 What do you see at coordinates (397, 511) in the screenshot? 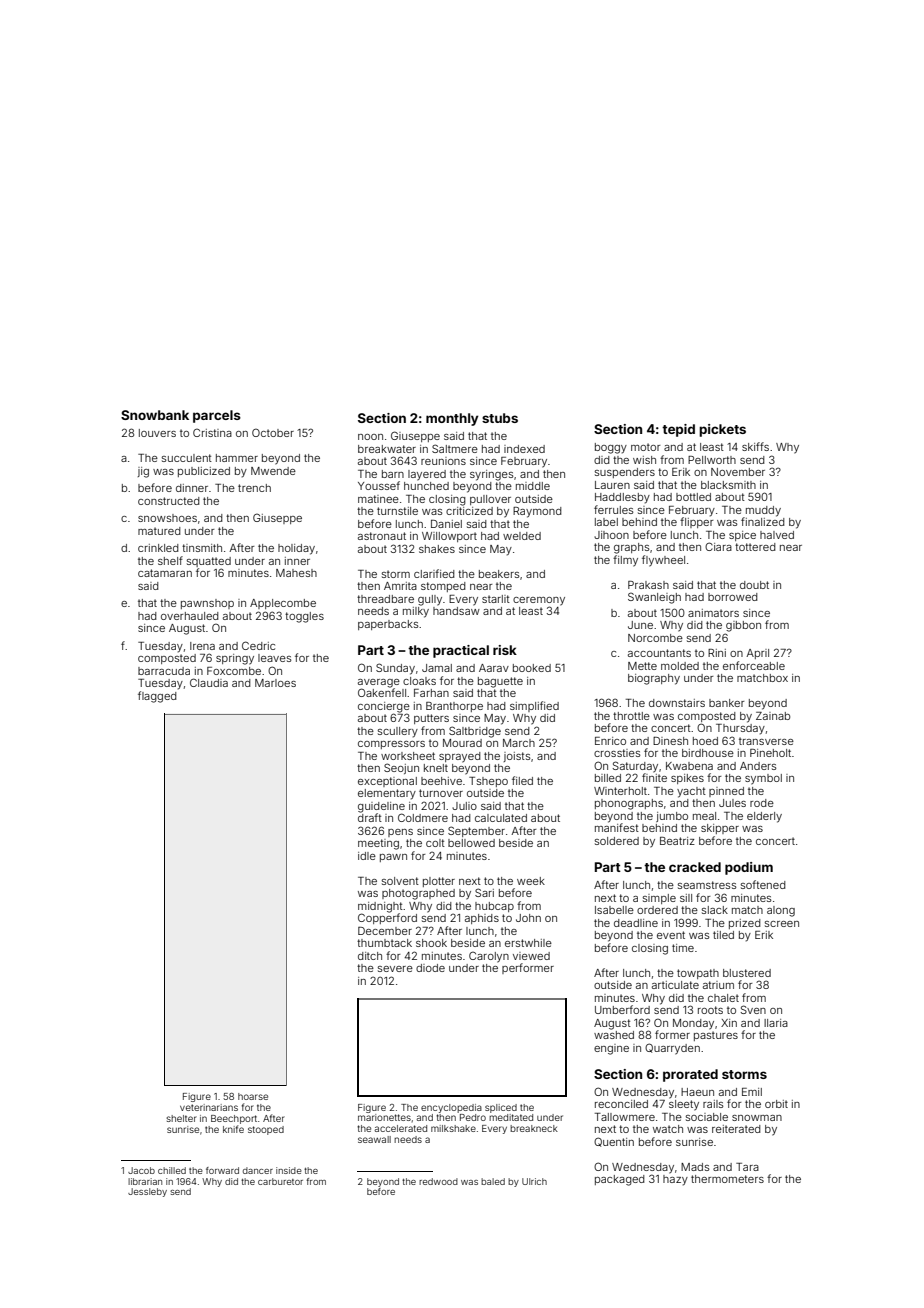
I see `turnstile` at bounding box center [397, 511].
